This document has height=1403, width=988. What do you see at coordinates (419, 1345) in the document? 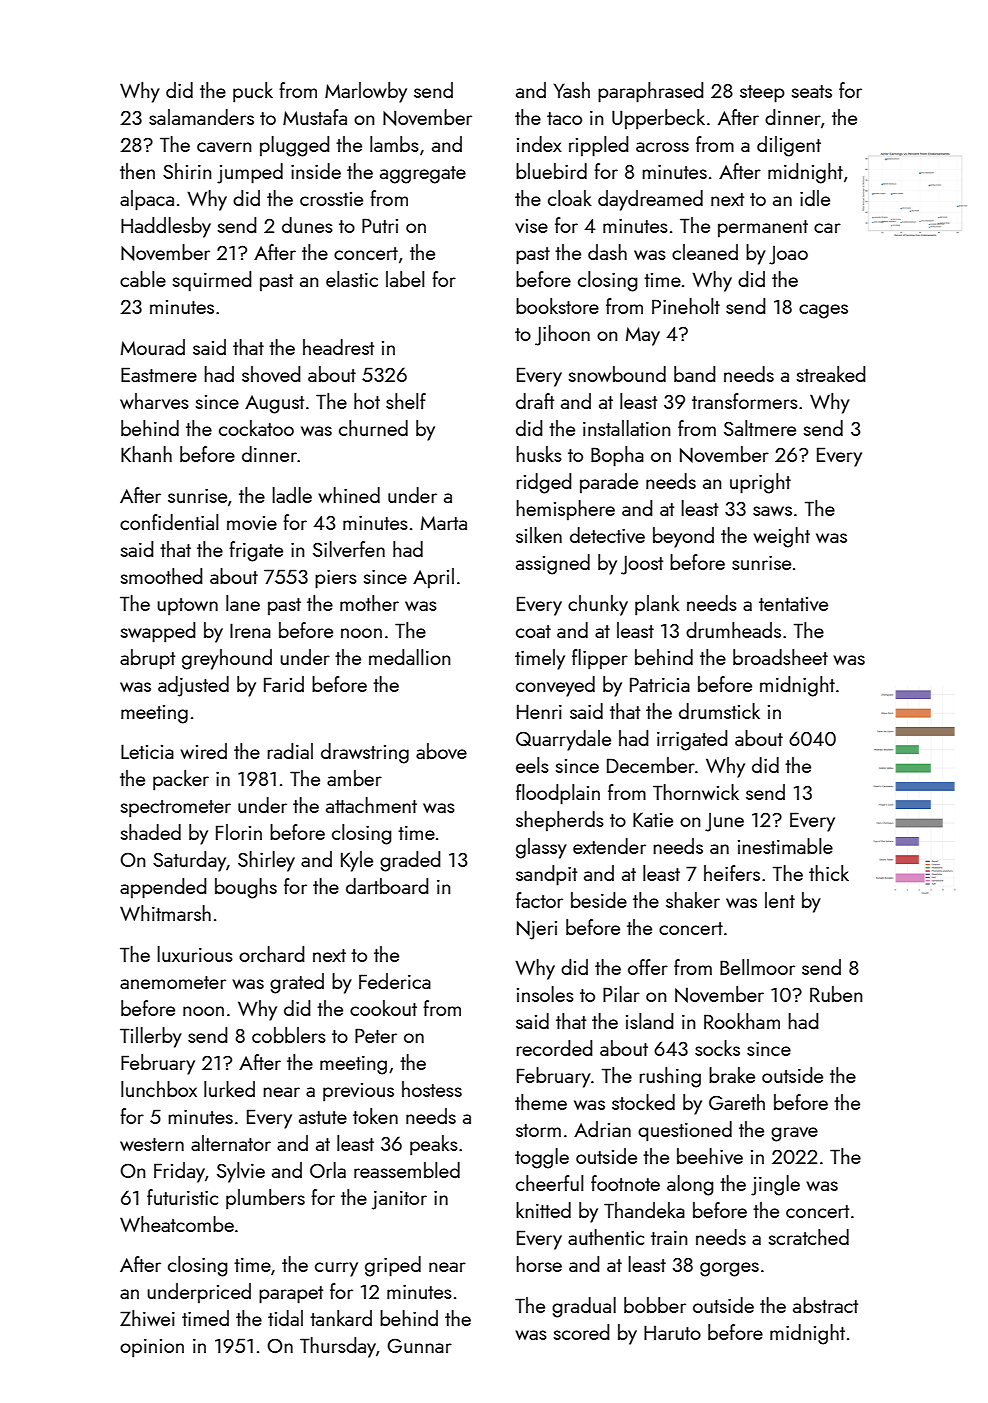
I see `Gunnar` at bounding box center [419, 1345].
